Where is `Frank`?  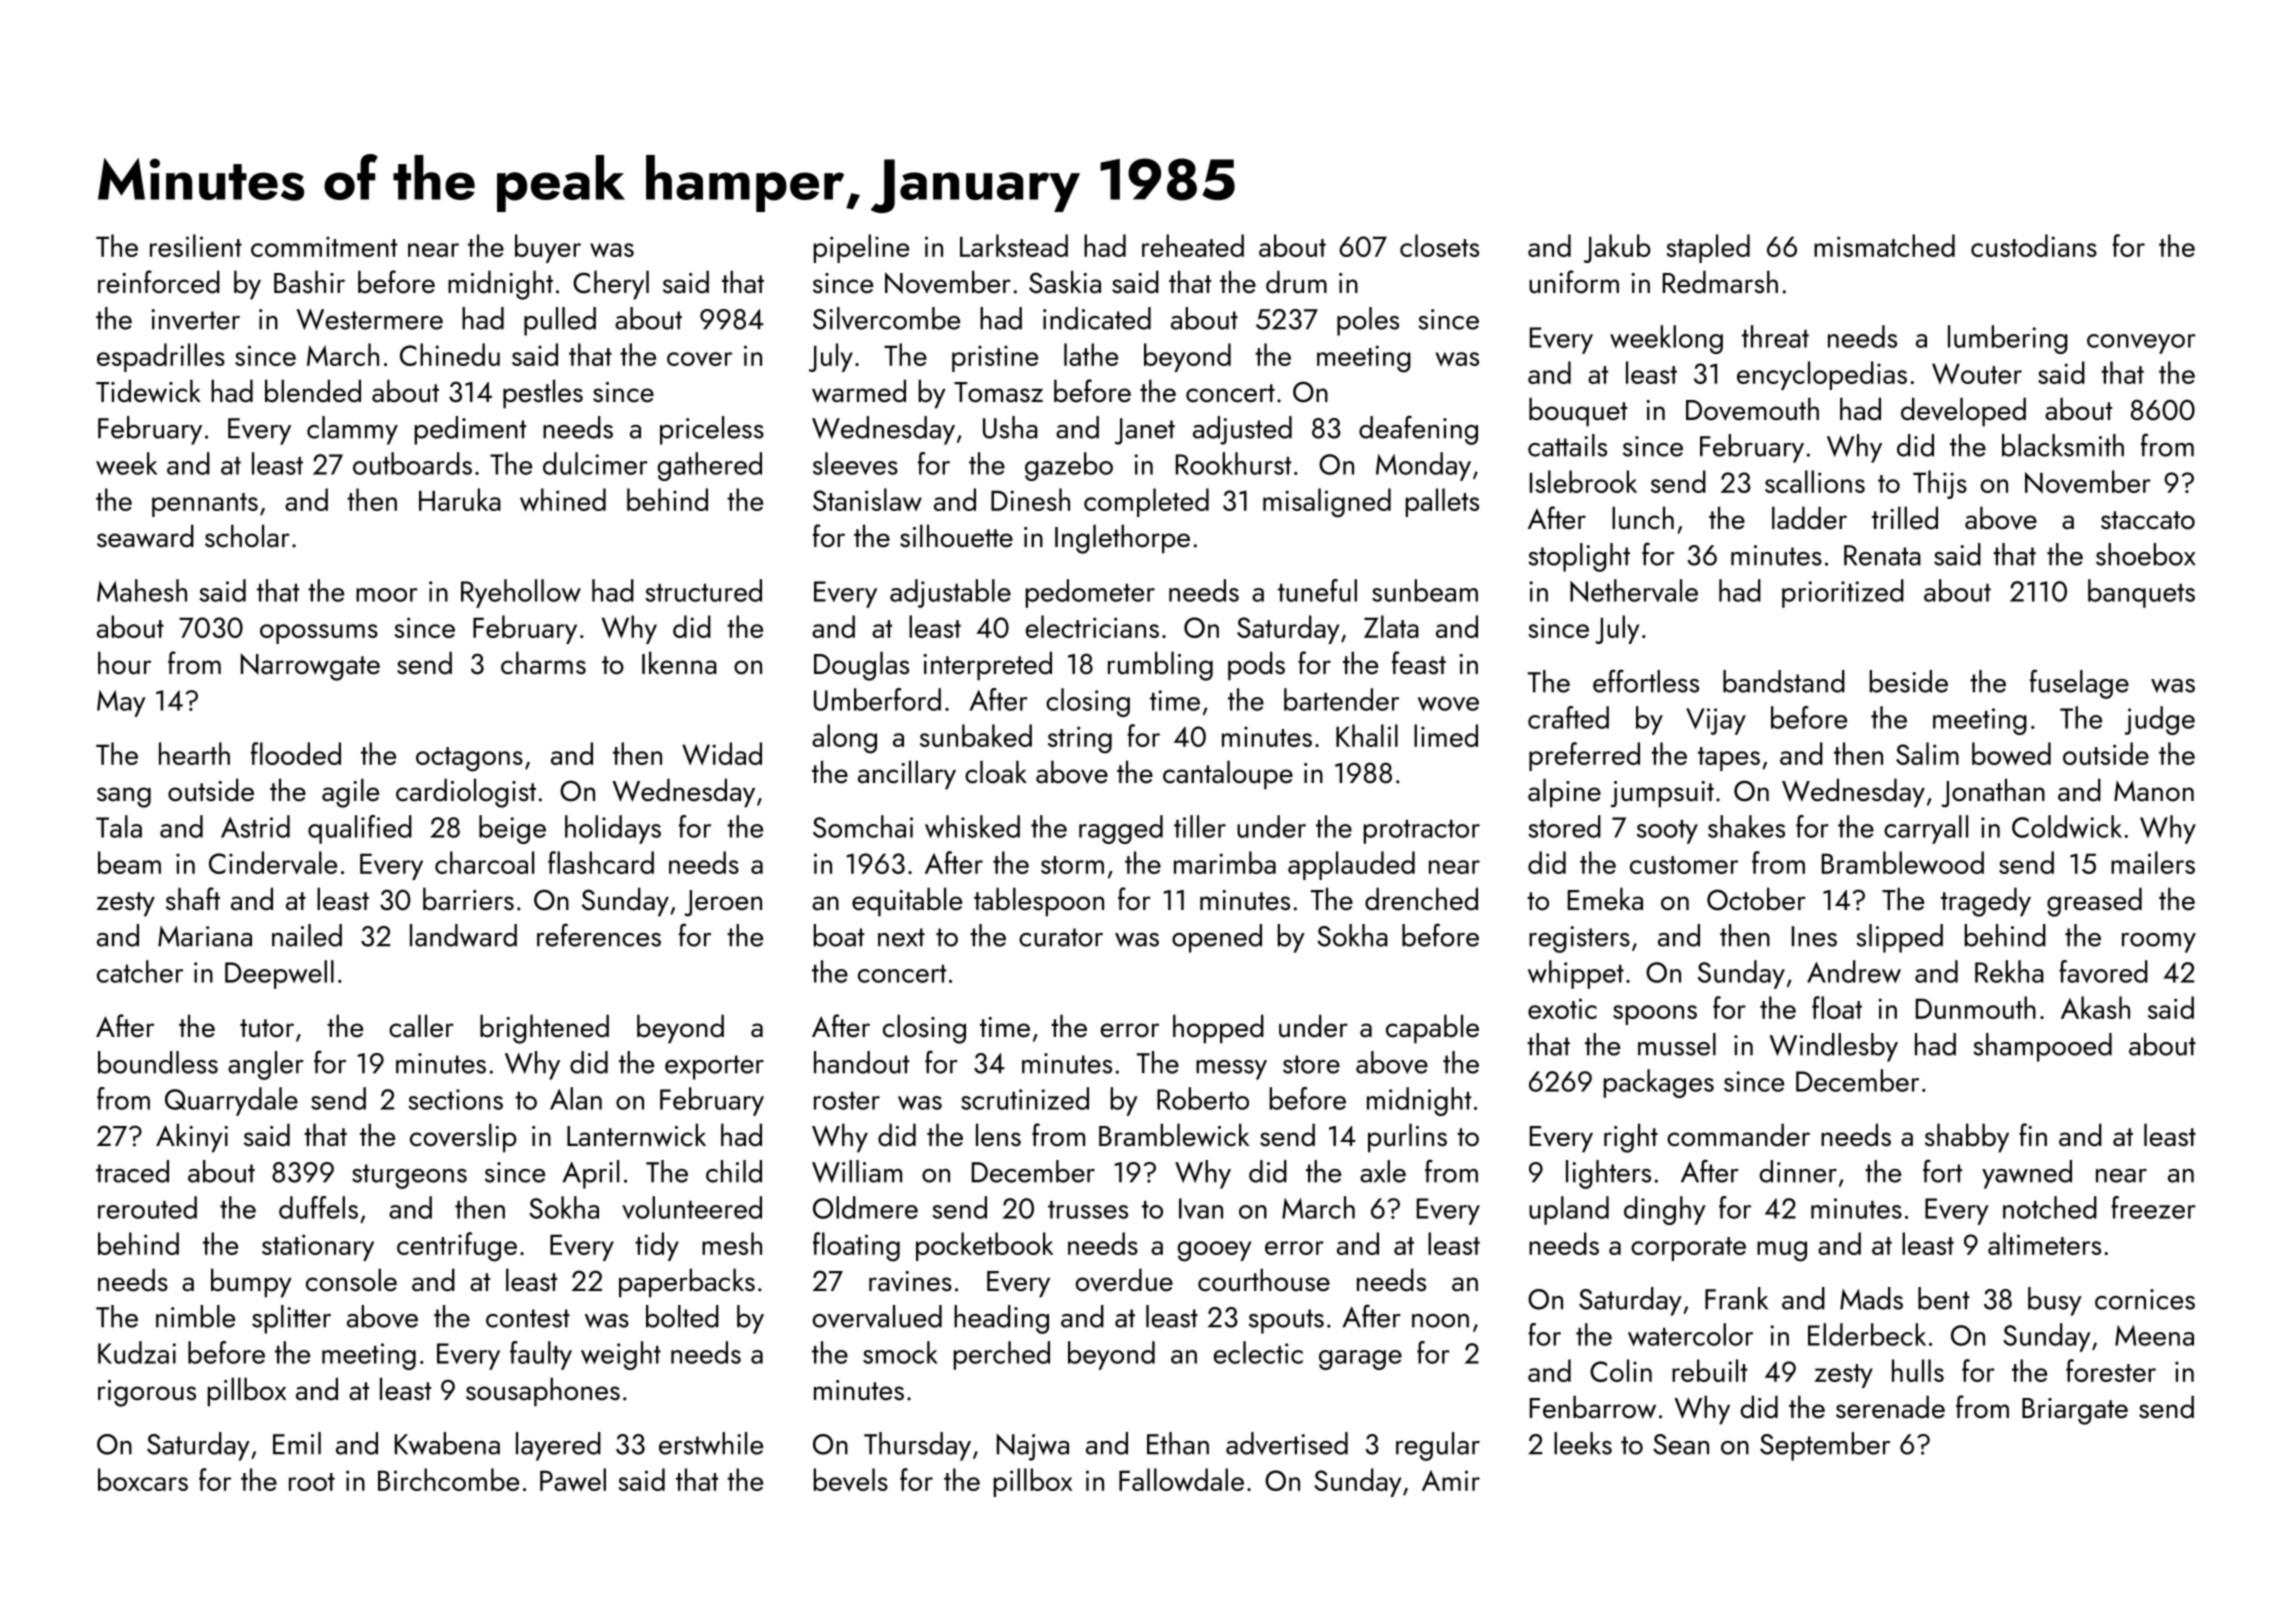 Frank is located at coordinates (1736, 1298).
